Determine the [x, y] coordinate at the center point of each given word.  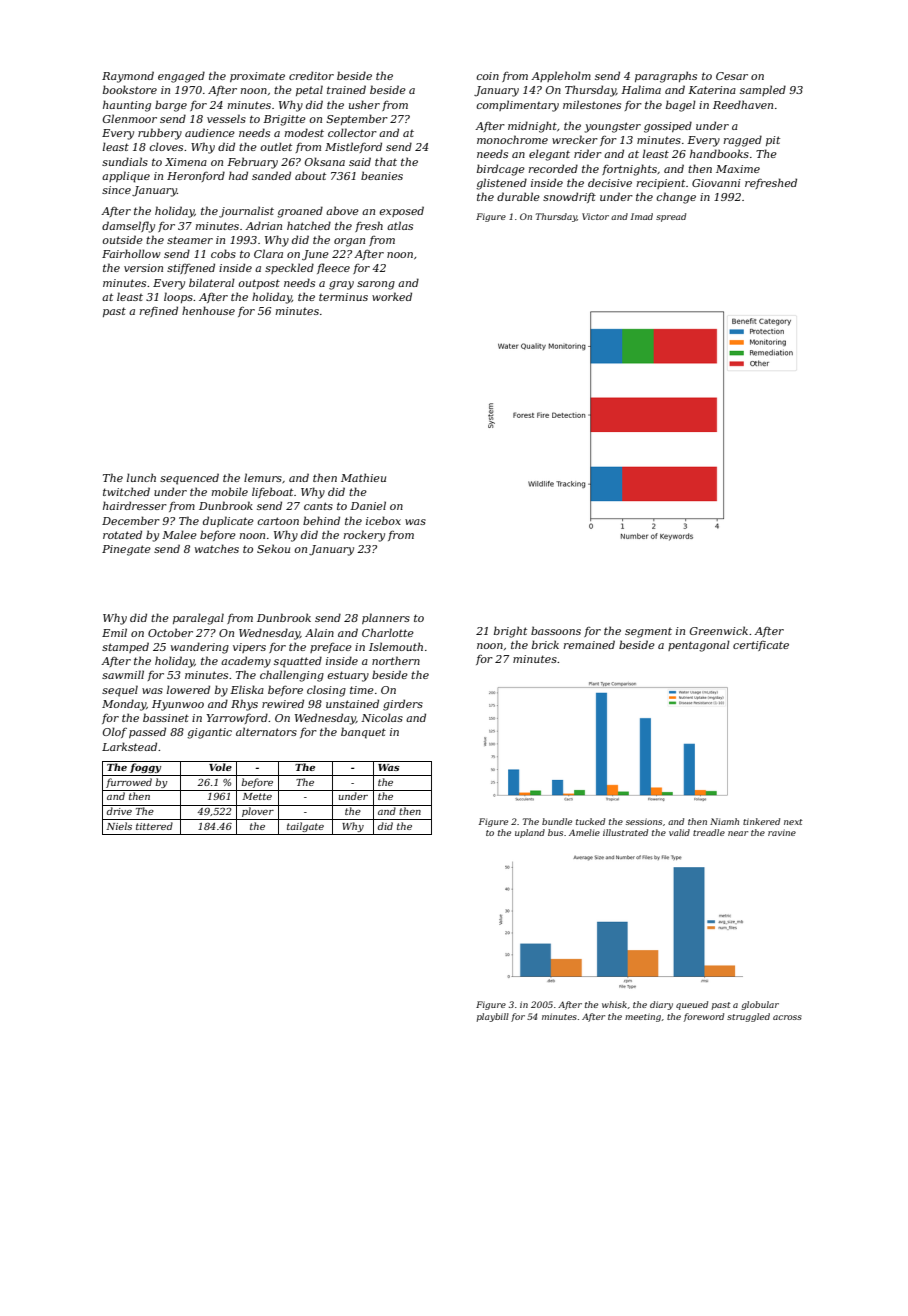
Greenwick [719, 630]
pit [773, 141]
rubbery [160, 134]
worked [392, 296]
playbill [493, 1017]
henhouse [208, 310]
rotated [122, 534]
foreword [703, 1017]
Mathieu [363, 477]
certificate [761, 646]
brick [545, 644]
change [676, 198]
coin [487, 76]
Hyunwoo [178, 705]
